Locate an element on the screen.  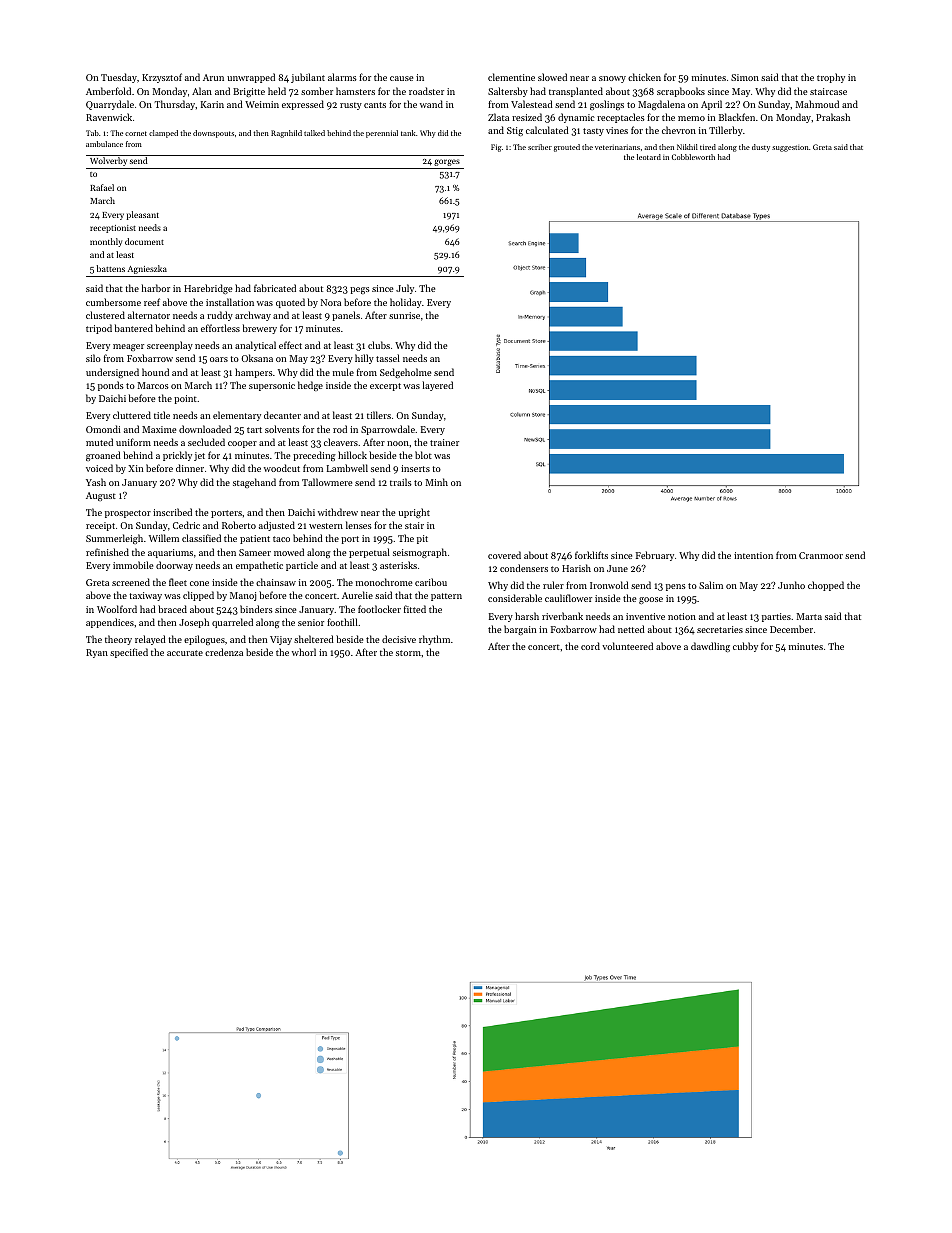
intention is located at coordinates (753, 555).
